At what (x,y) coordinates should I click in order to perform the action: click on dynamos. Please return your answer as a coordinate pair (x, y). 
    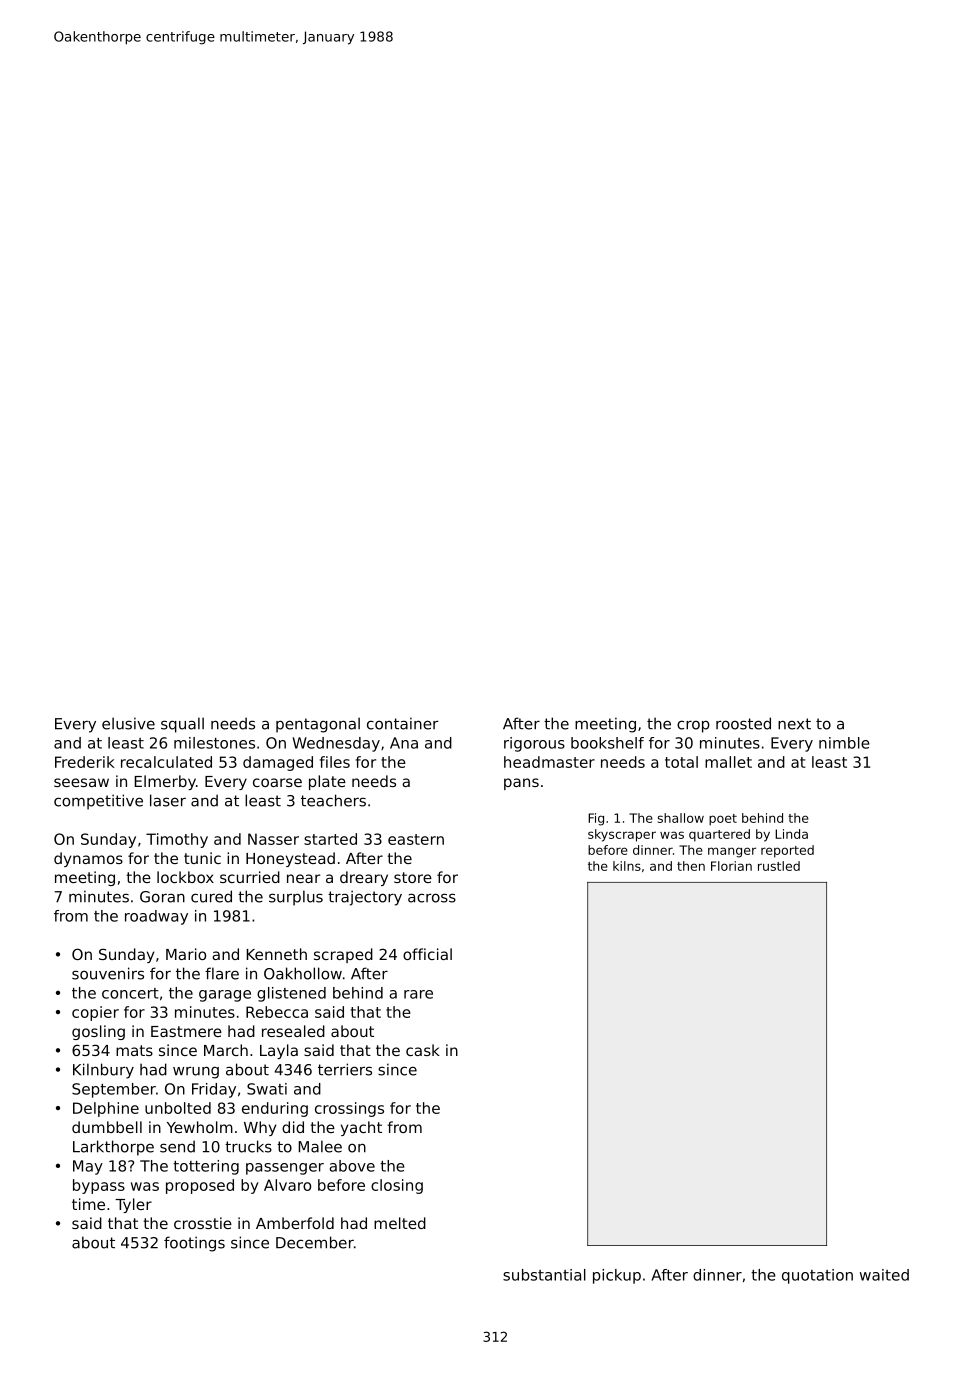
    Looking at the image, I should click on (88, 859).
